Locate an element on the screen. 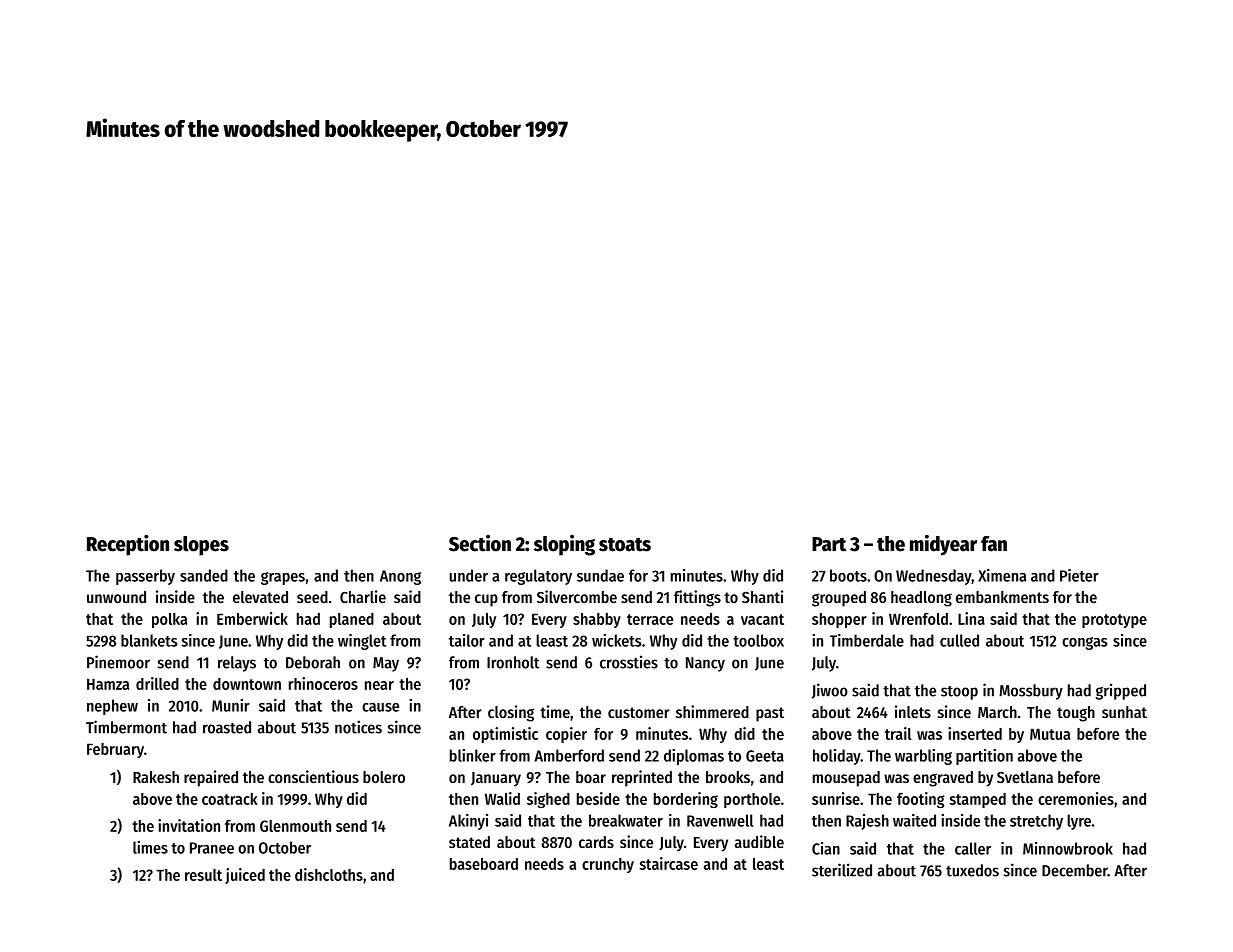 The height and width of the screenshot is (952, 1233). Nancy is located at coordinates (705, 664).
